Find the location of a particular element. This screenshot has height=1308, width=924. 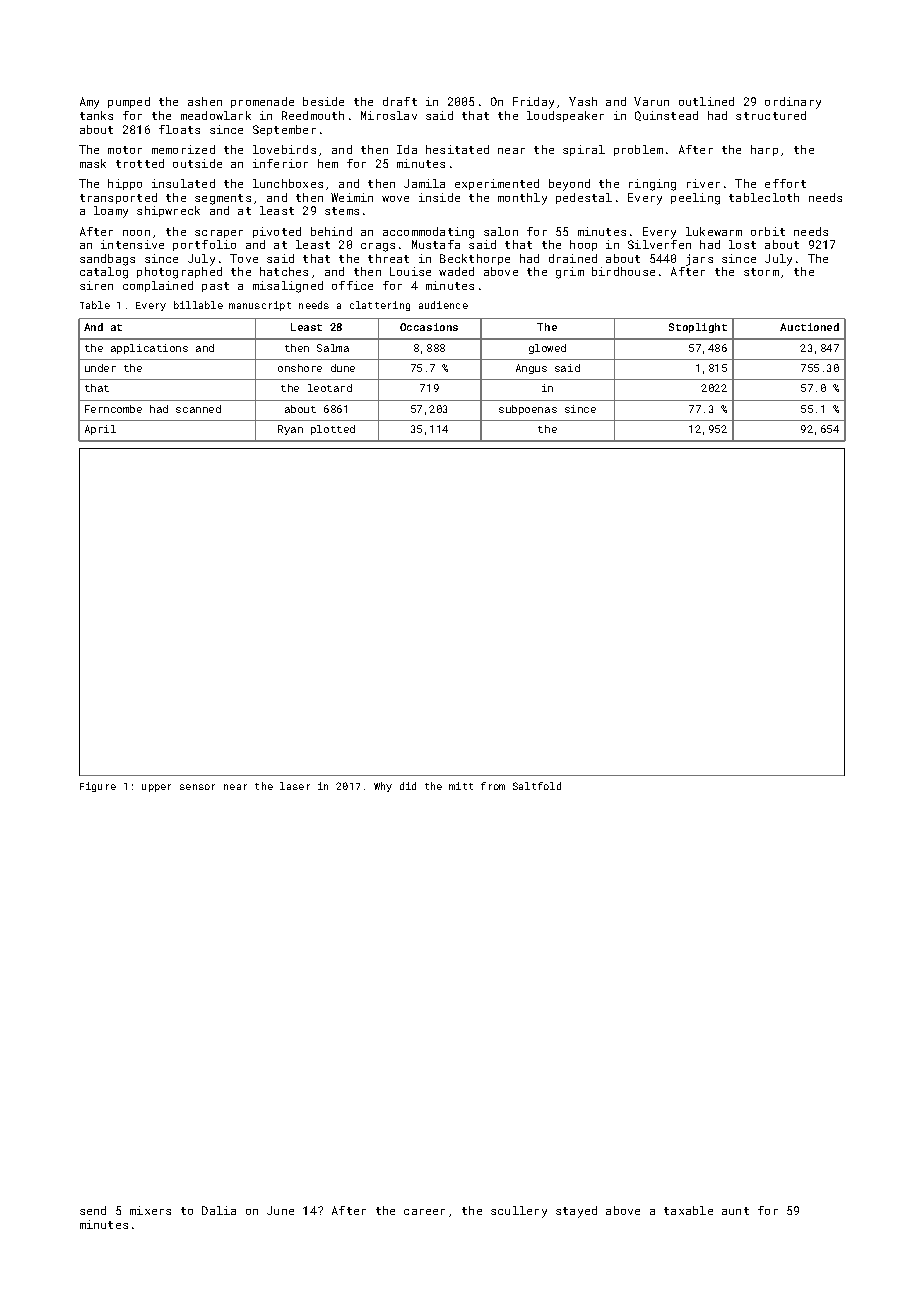

plotted is located at coordinates (333, 430).
